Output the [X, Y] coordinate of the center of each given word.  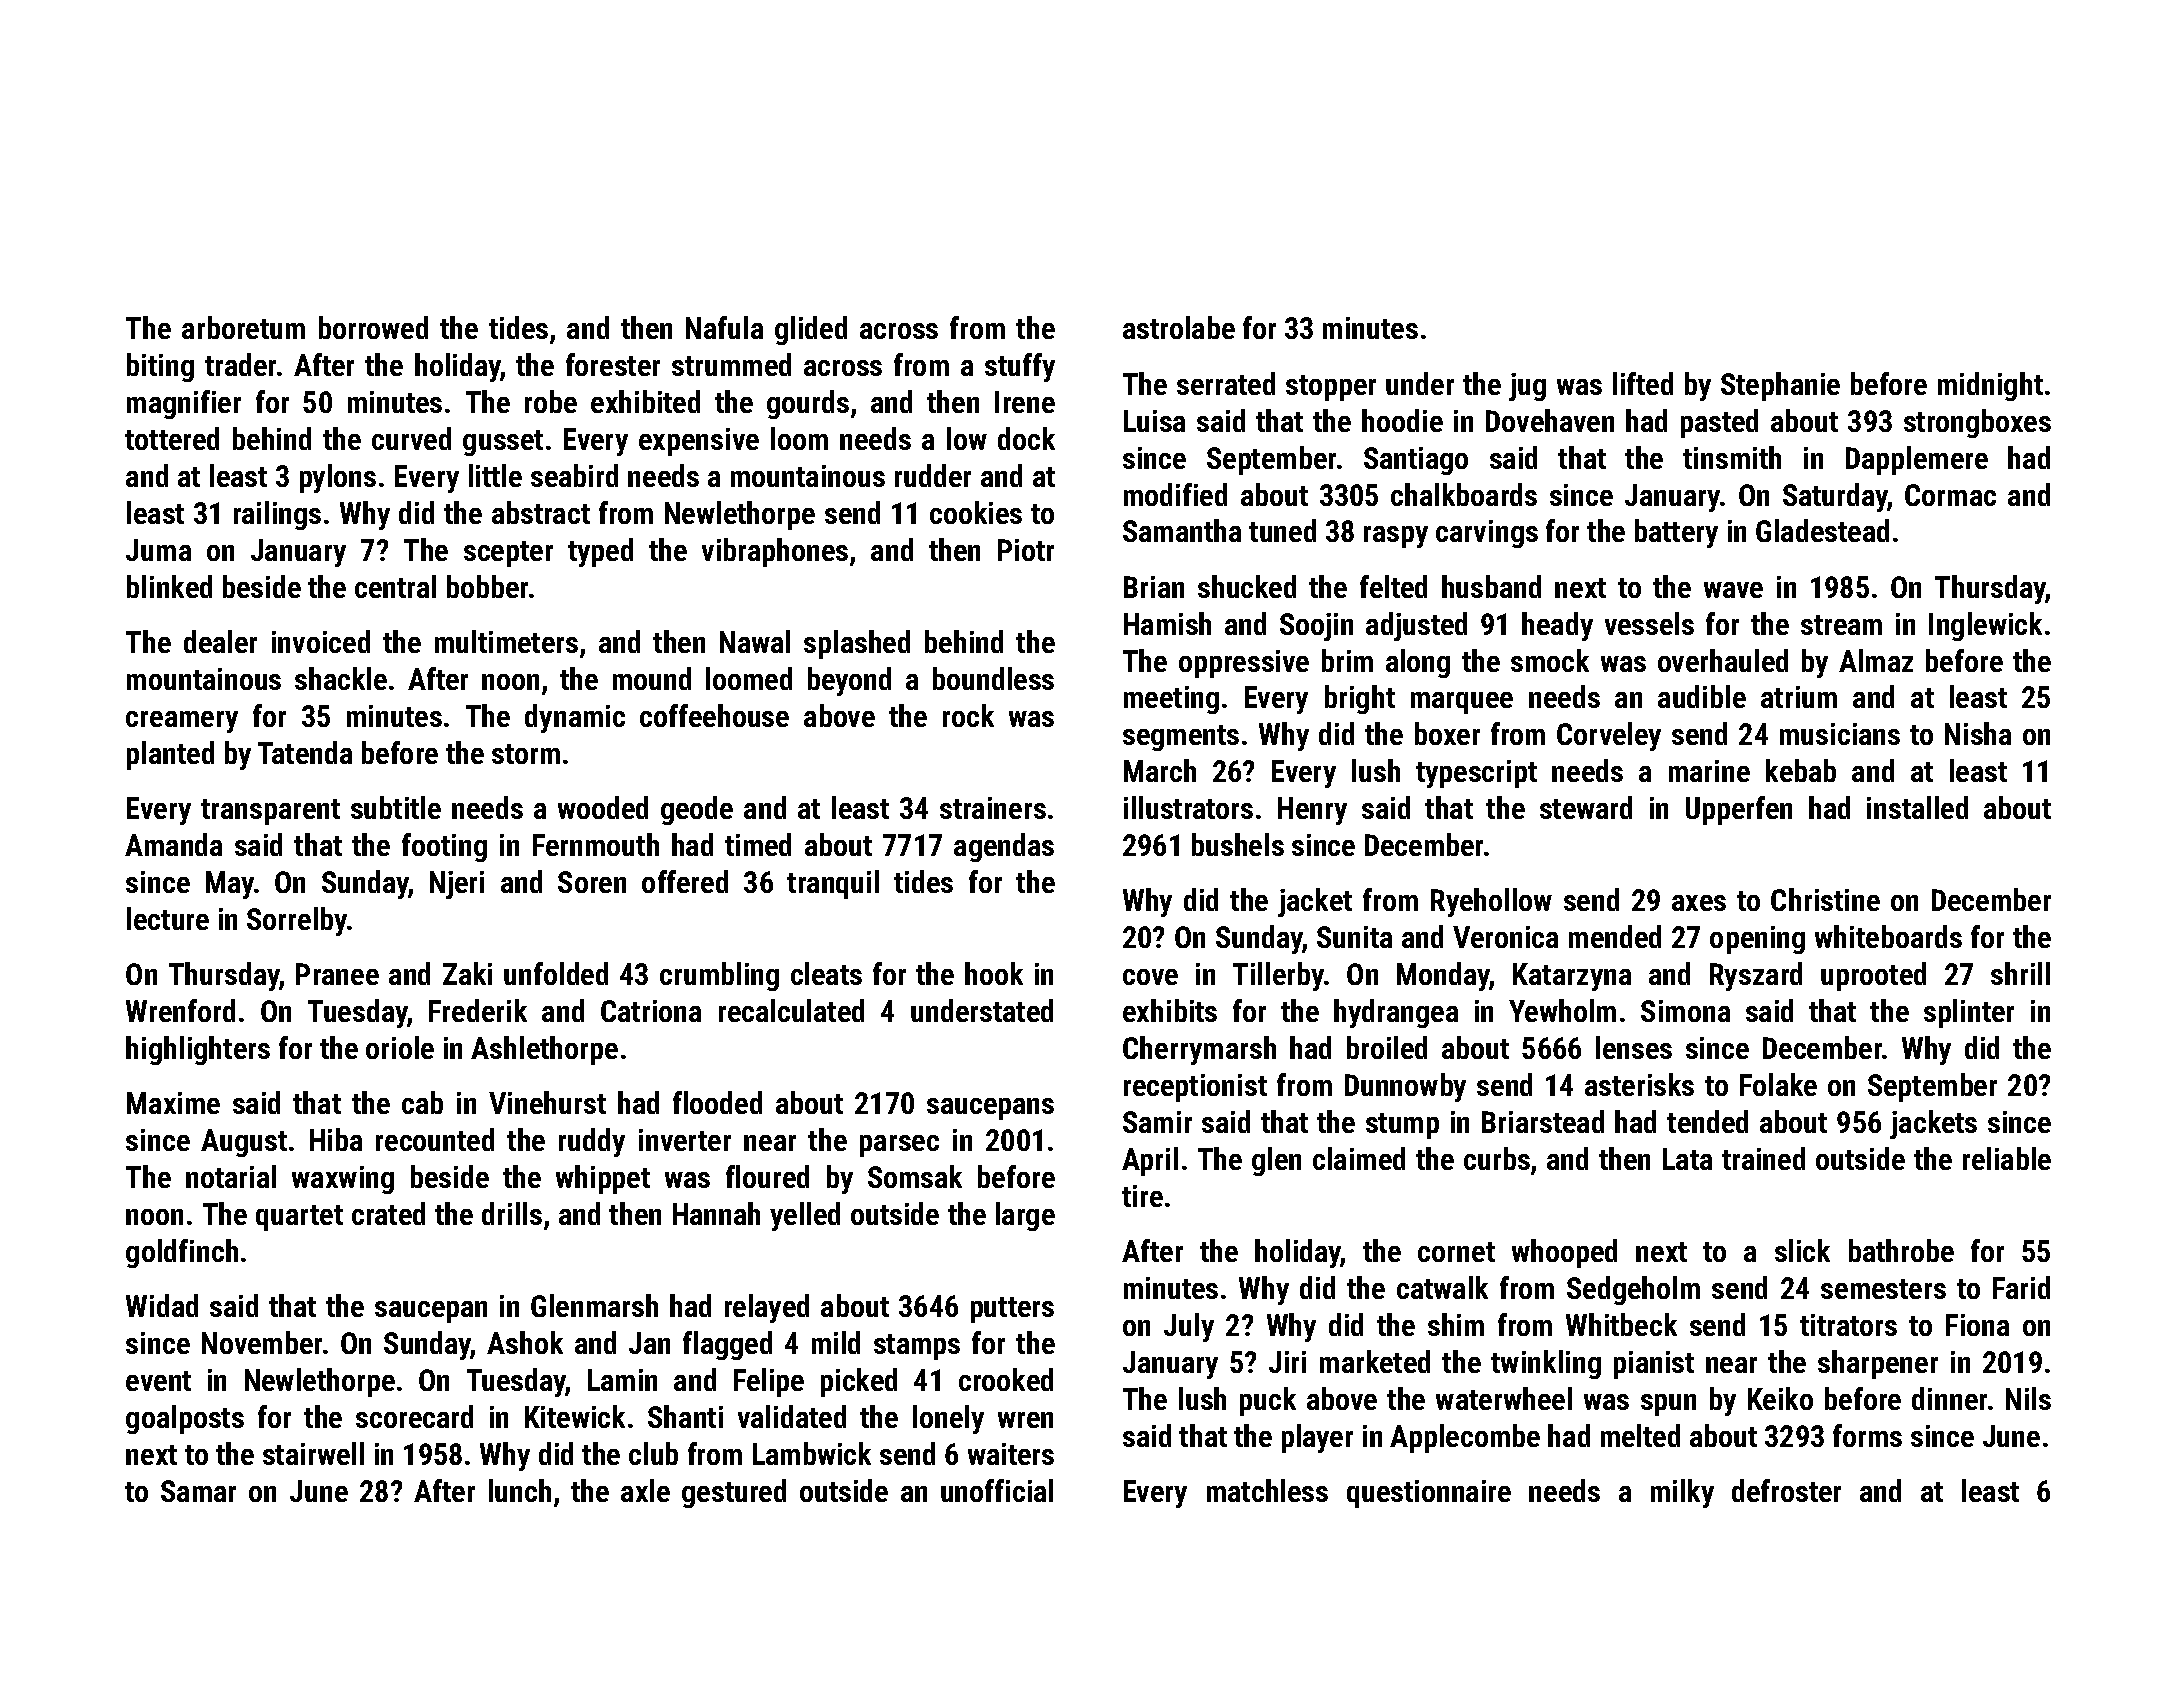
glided [811, 330]
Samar [198, 1491]
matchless [1267, 1490]
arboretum [243, 327]
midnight [1990, 386]
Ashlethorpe [544, 1050]
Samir [1157, 1122]
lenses [1634, 1047]
